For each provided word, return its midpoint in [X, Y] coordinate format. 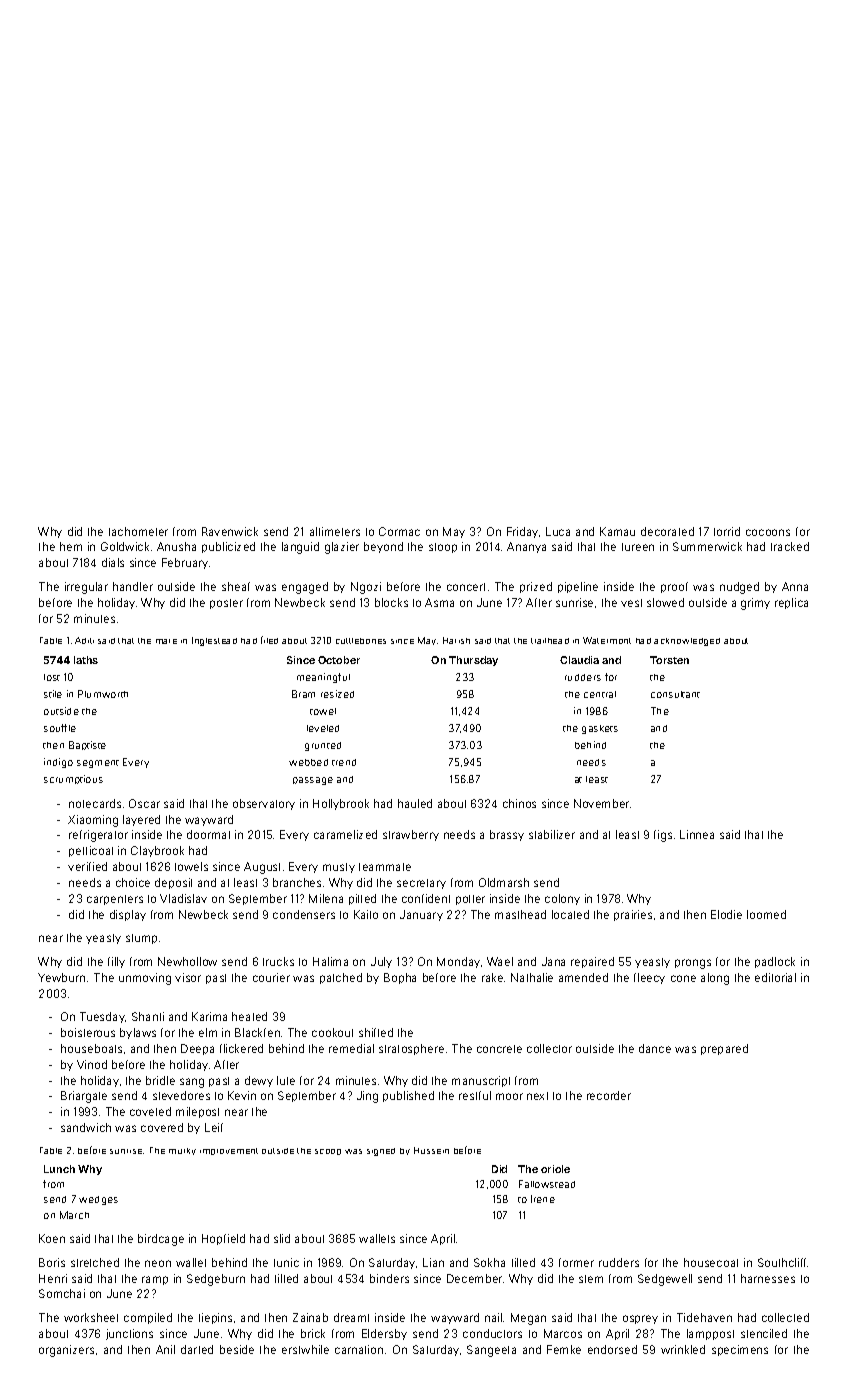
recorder [609, 1095]
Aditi [84, 640]
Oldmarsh [504, 882]
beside [237, 1349]
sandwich [86, 1127]
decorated [667, 531]
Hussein [431, 1150]
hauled [415, 803]
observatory [264, 804]
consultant [675, 694]
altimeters [335, 531]
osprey [640, 1319]
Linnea [697, 834]
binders [389, 1278]
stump [141, 939]
